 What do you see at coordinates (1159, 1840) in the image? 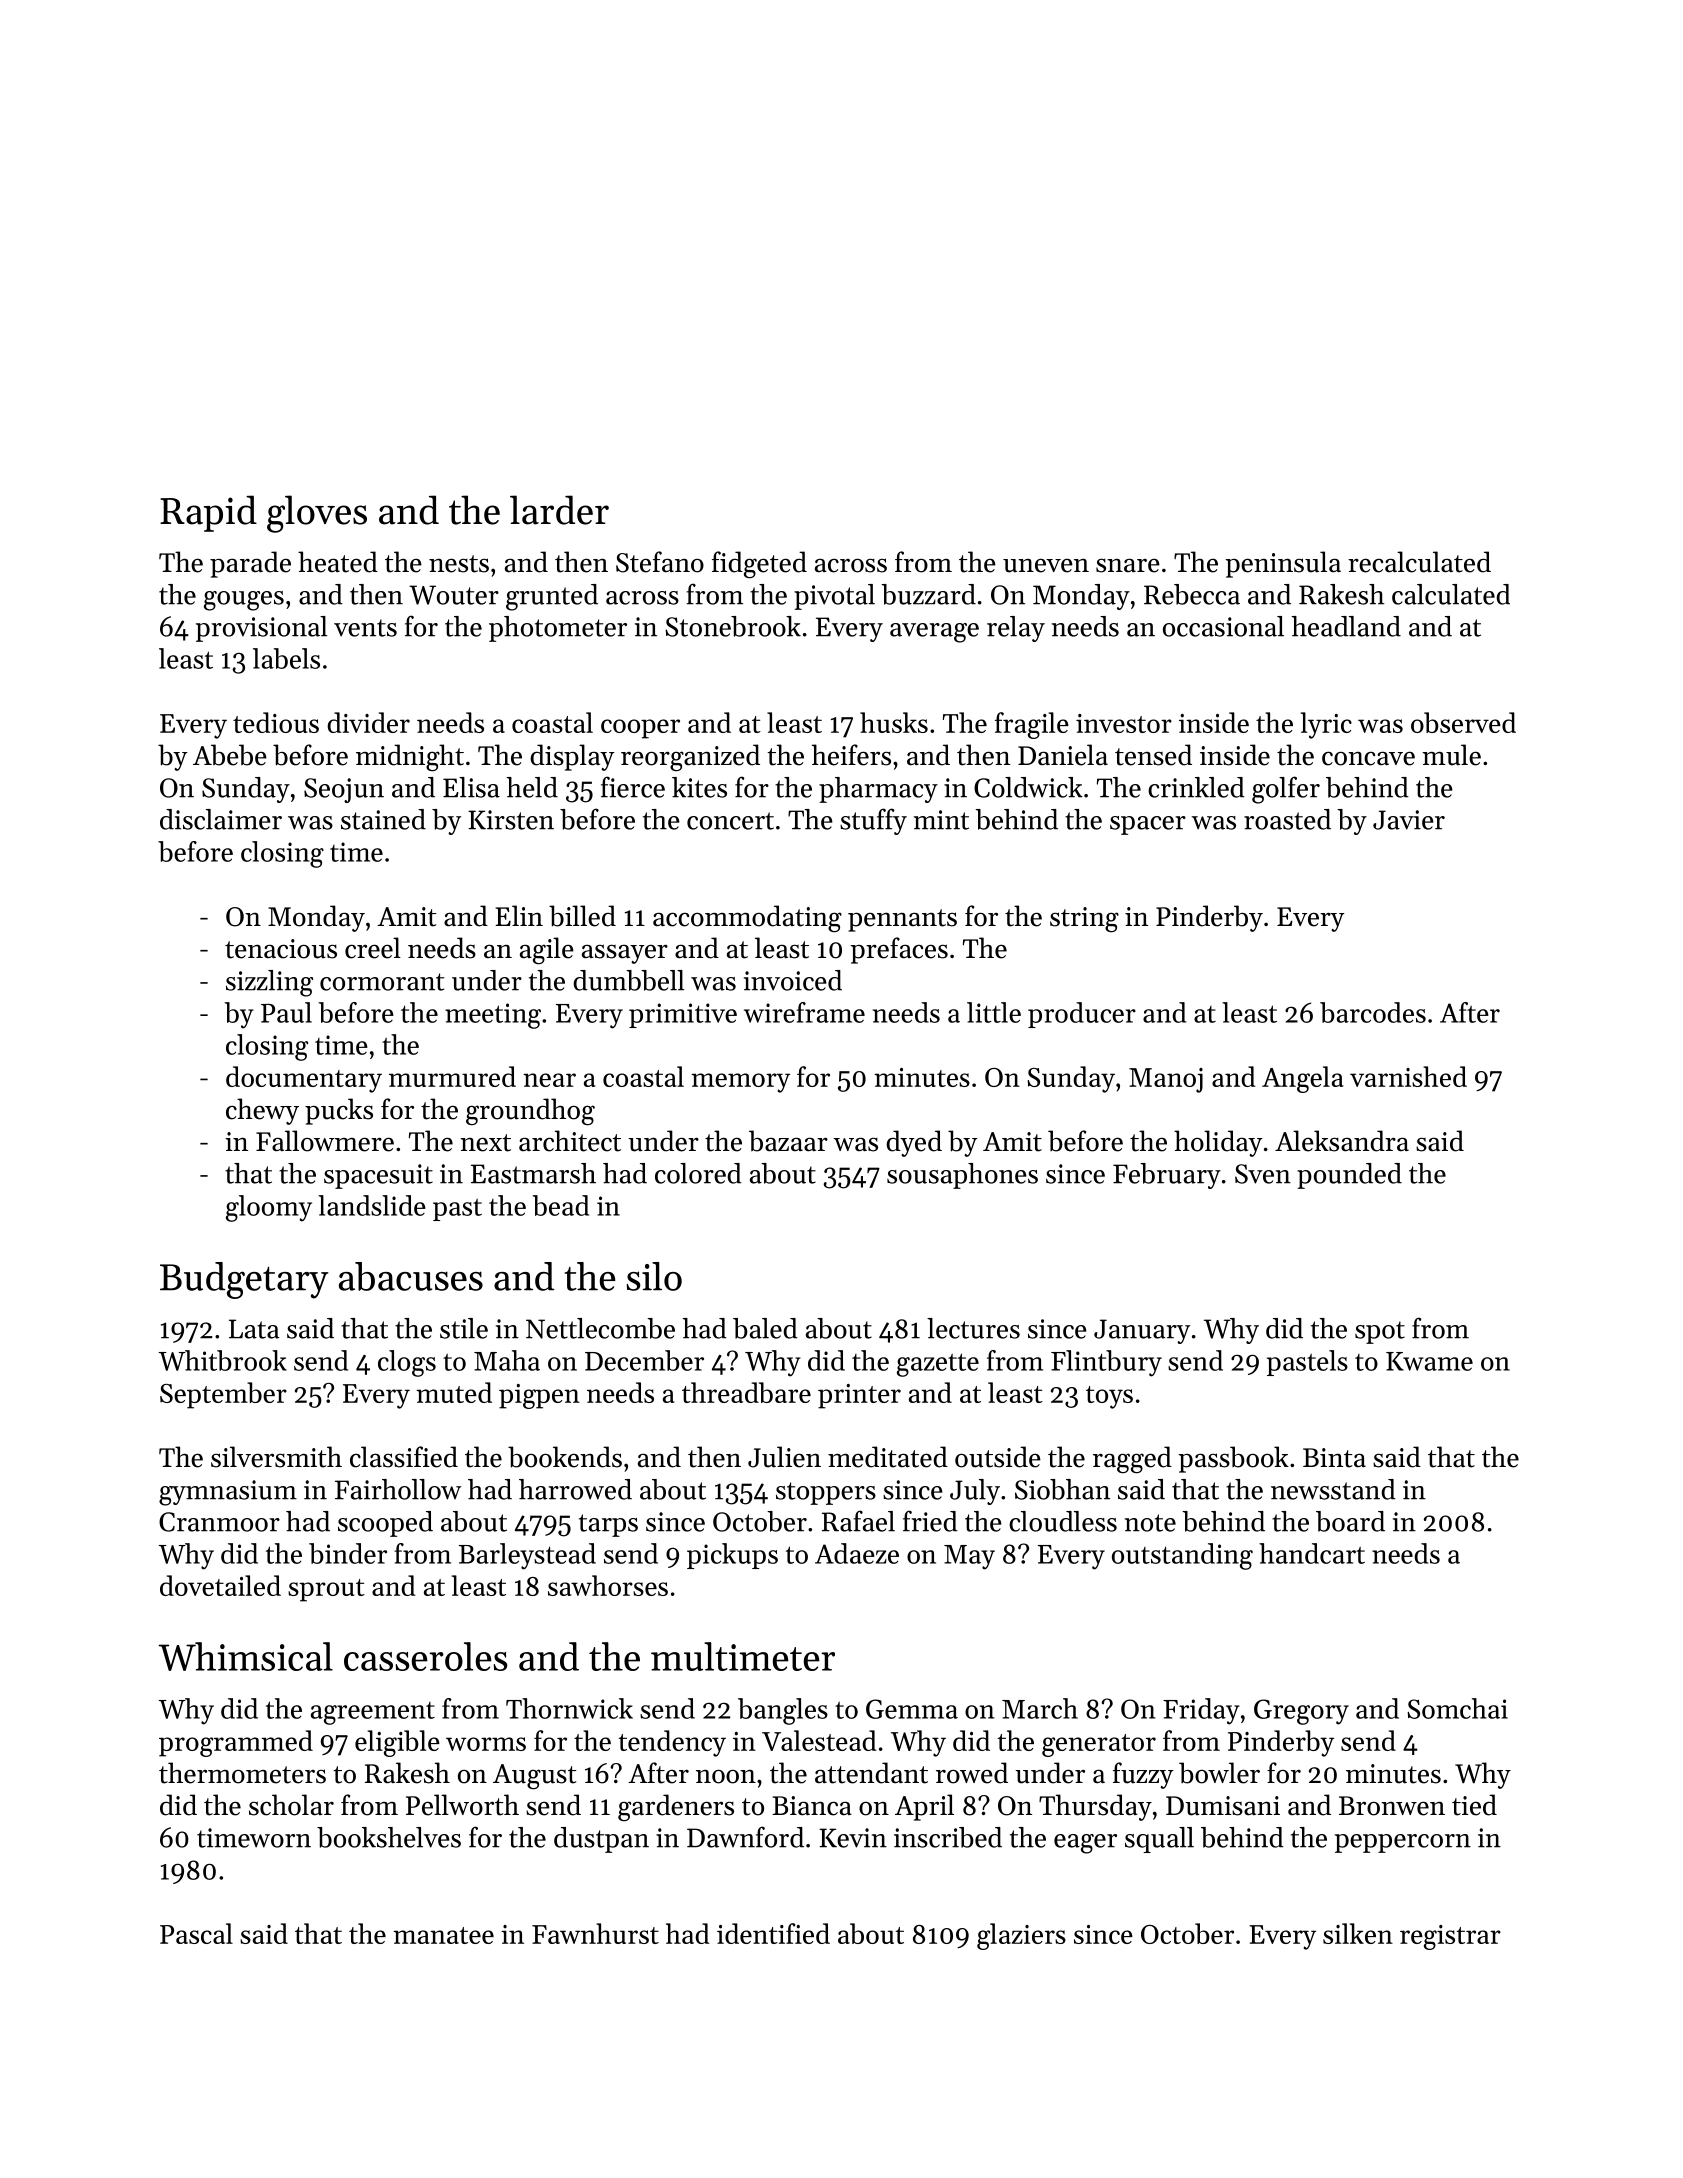
I see `squall` at bounding box center [1159, 1840].
